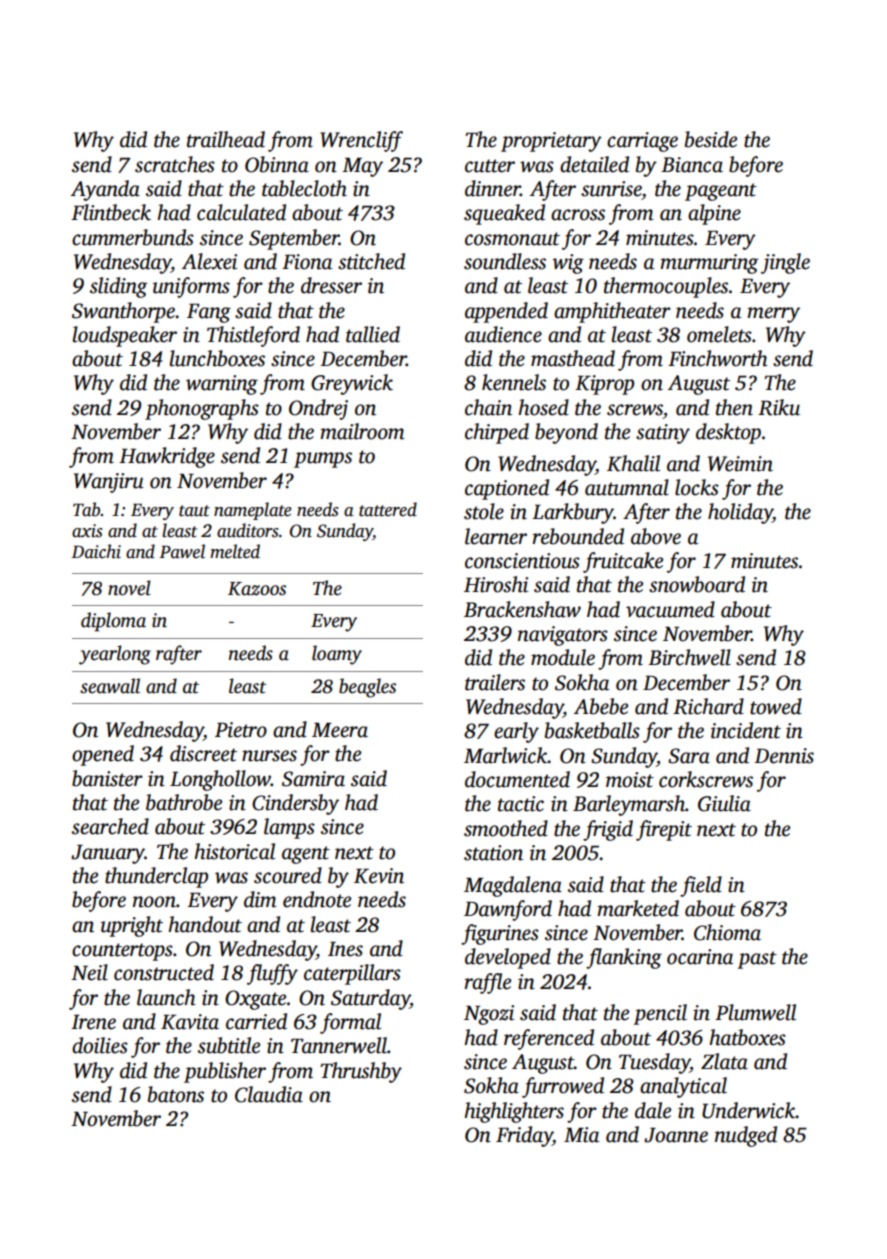 The image size is (887, 1259). Describe the element at coordinates (490, 166) in the screenshot. I see `cutter` at that location.
